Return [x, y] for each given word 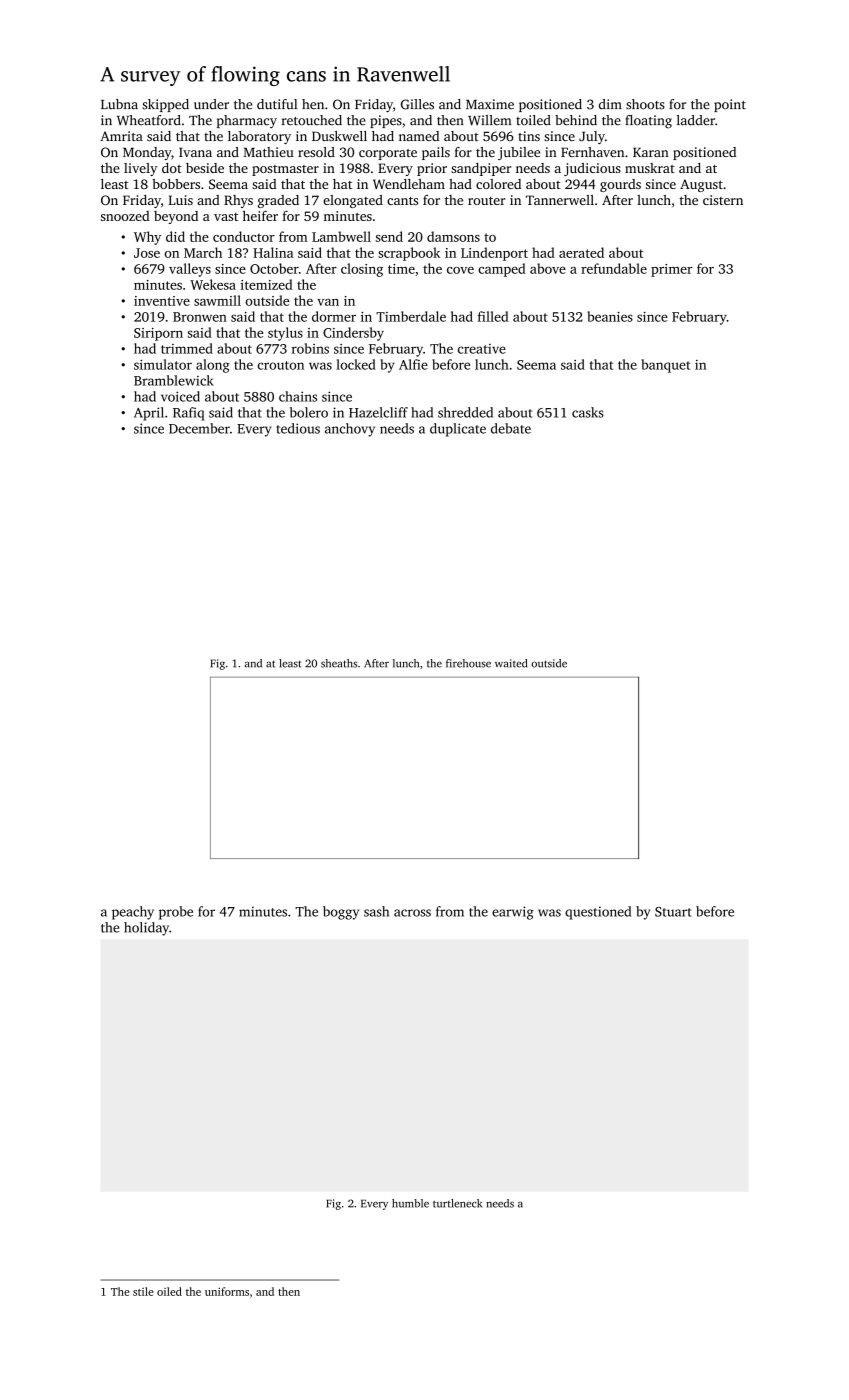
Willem [489, 120]
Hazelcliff [378, 412]
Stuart [673, 912]
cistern [723, 200]
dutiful [277, 104]
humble [410, 1203]
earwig [513, 913]
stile [143, 1291]
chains [298, 396]
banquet [665, 366]
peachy [133, 913]
